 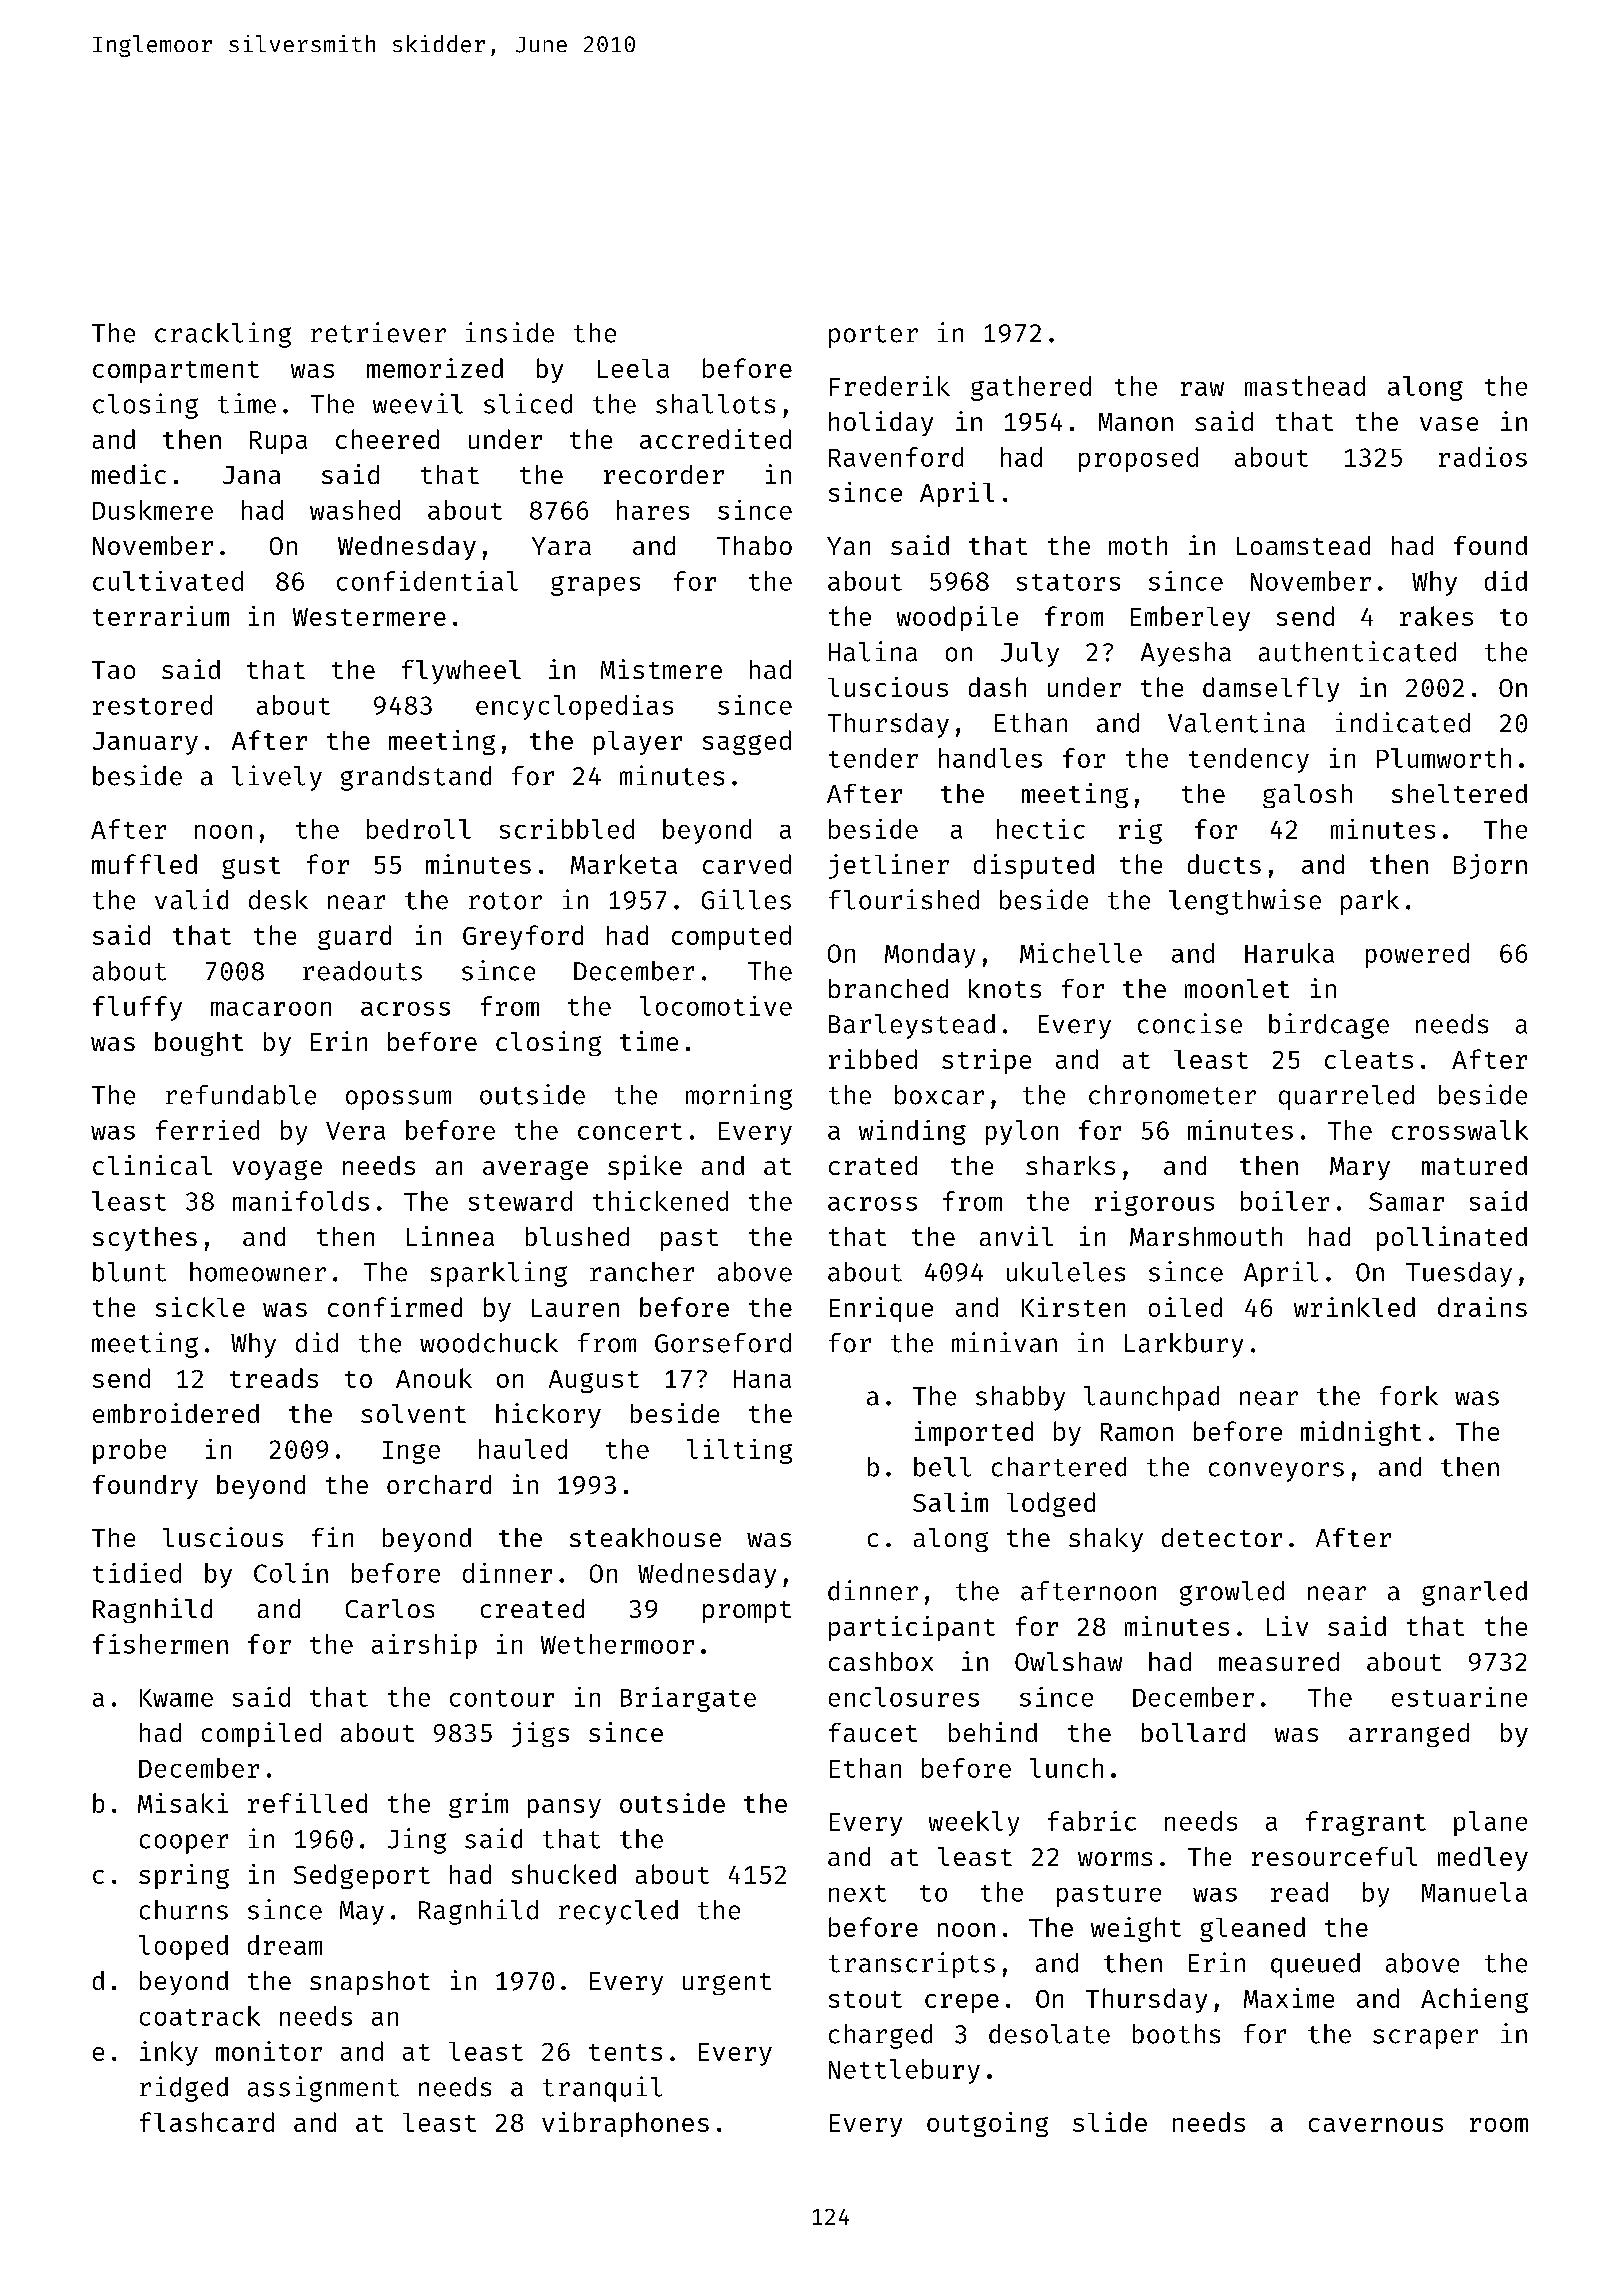 I want to click on cultivated, so click(x=168, y=581).
